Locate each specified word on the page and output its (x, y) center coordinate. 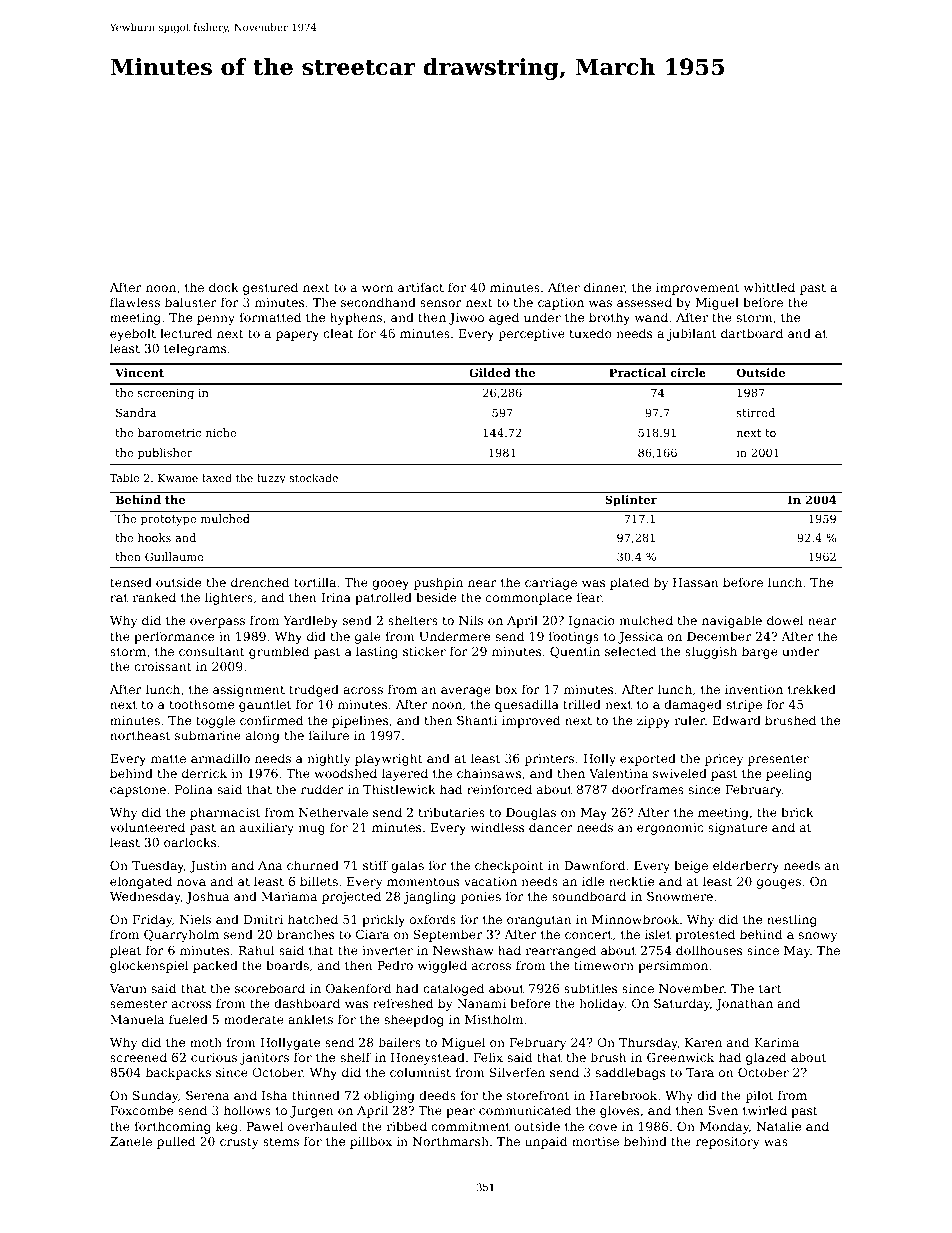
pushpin (438, 583)
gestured (270, 288)
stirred (756, 412)
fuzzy (271, 479)
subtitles (590, 988)
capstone (138, 791)
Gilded (490, 372)
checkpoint (509, 866)
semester (139, 1003)
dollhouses (709, 950)
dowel (785, 620)
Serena (207, 1095)
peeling (789, 774)
